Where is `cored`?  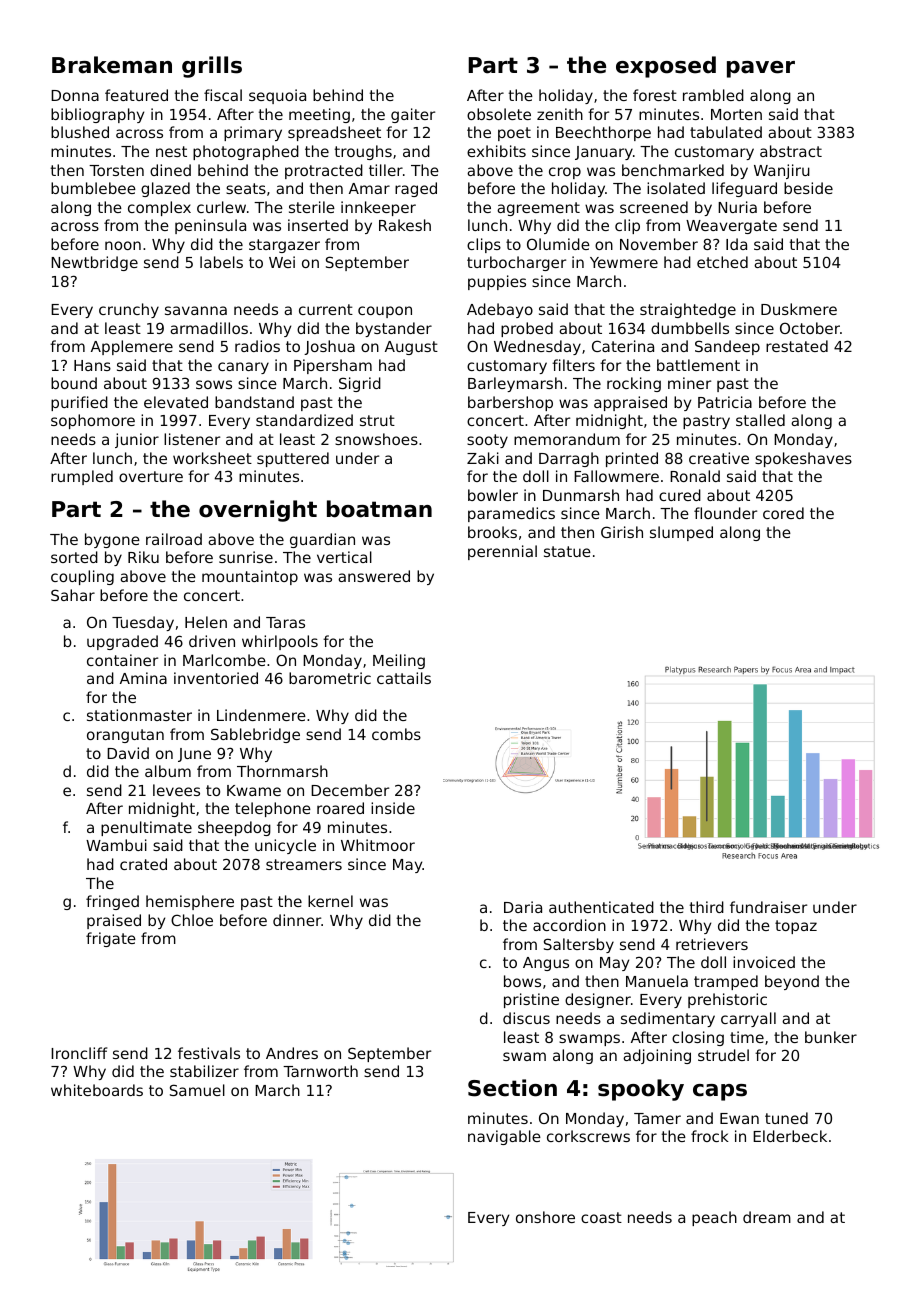 cored is located at coordinates (783, 513).
